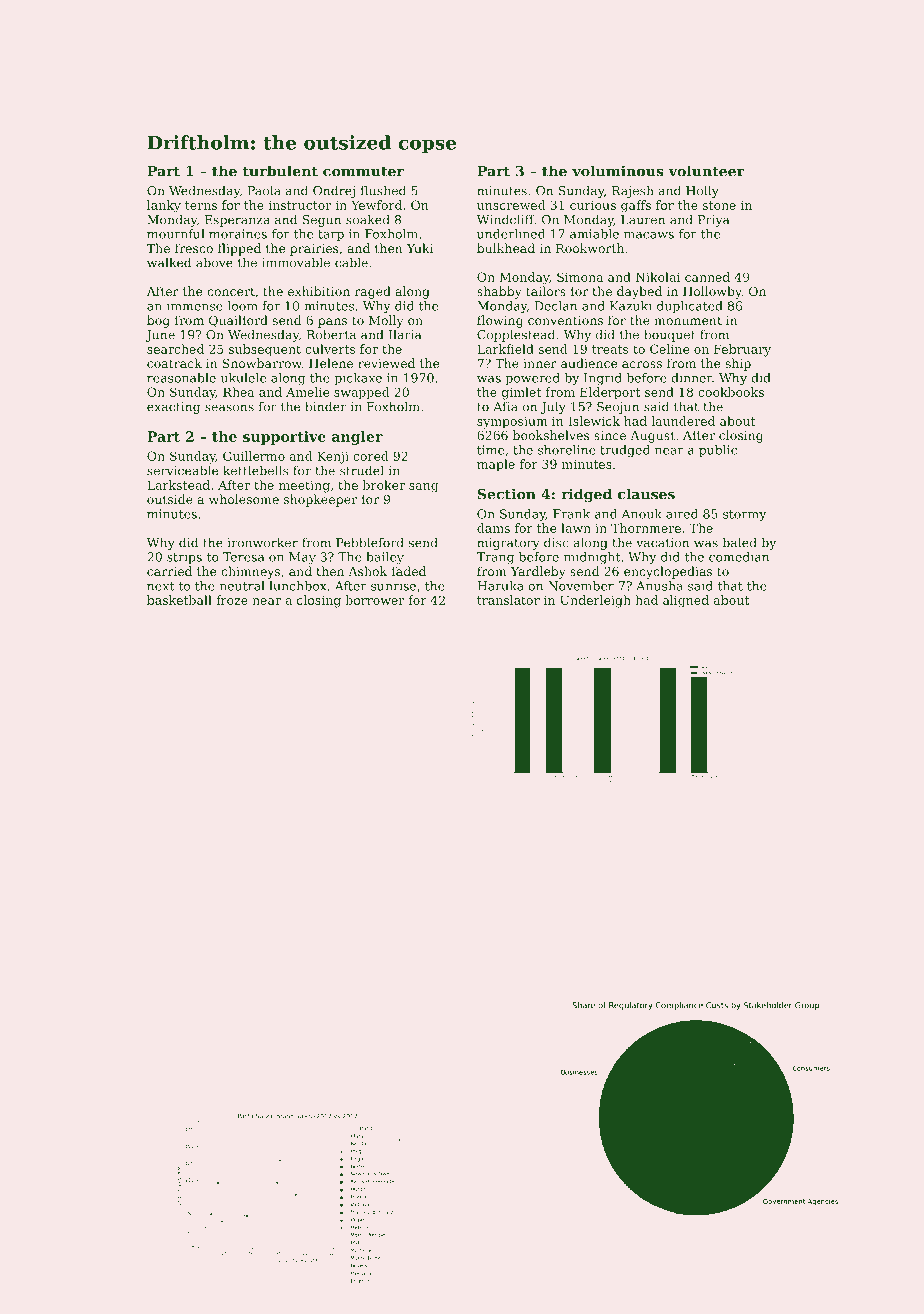  Describe the element at coordinates (229, 408) in the document. I see `seasons` at that location.
